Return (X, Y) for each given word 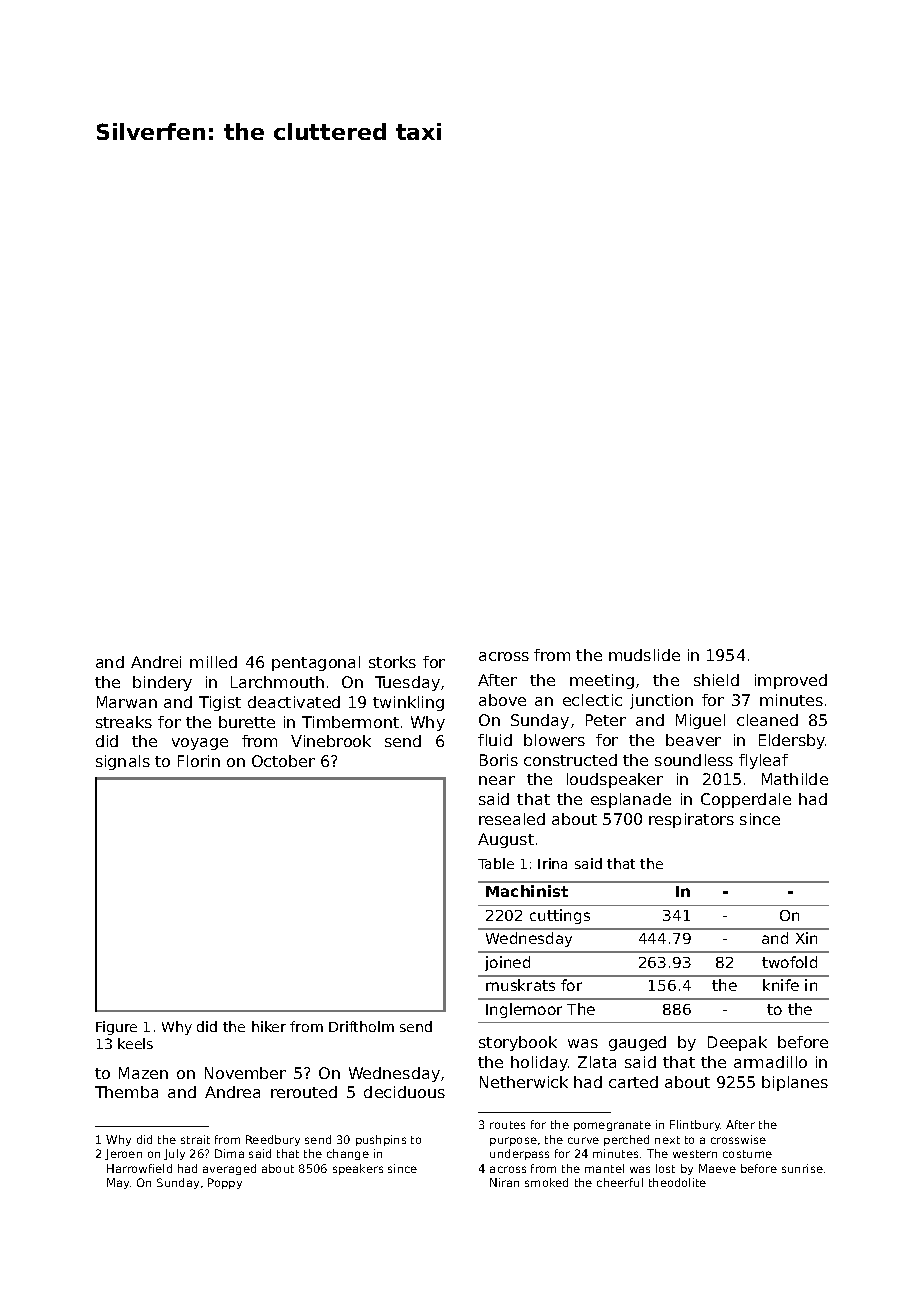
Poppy (225, 1183)
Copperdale (746, 800)
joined (507, 963)
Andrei (156, 662)
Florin (199, 761)
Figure (116, 1028)
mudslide (644, 655)
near (497, 780)
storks (392, 662)
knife (781, 985)
